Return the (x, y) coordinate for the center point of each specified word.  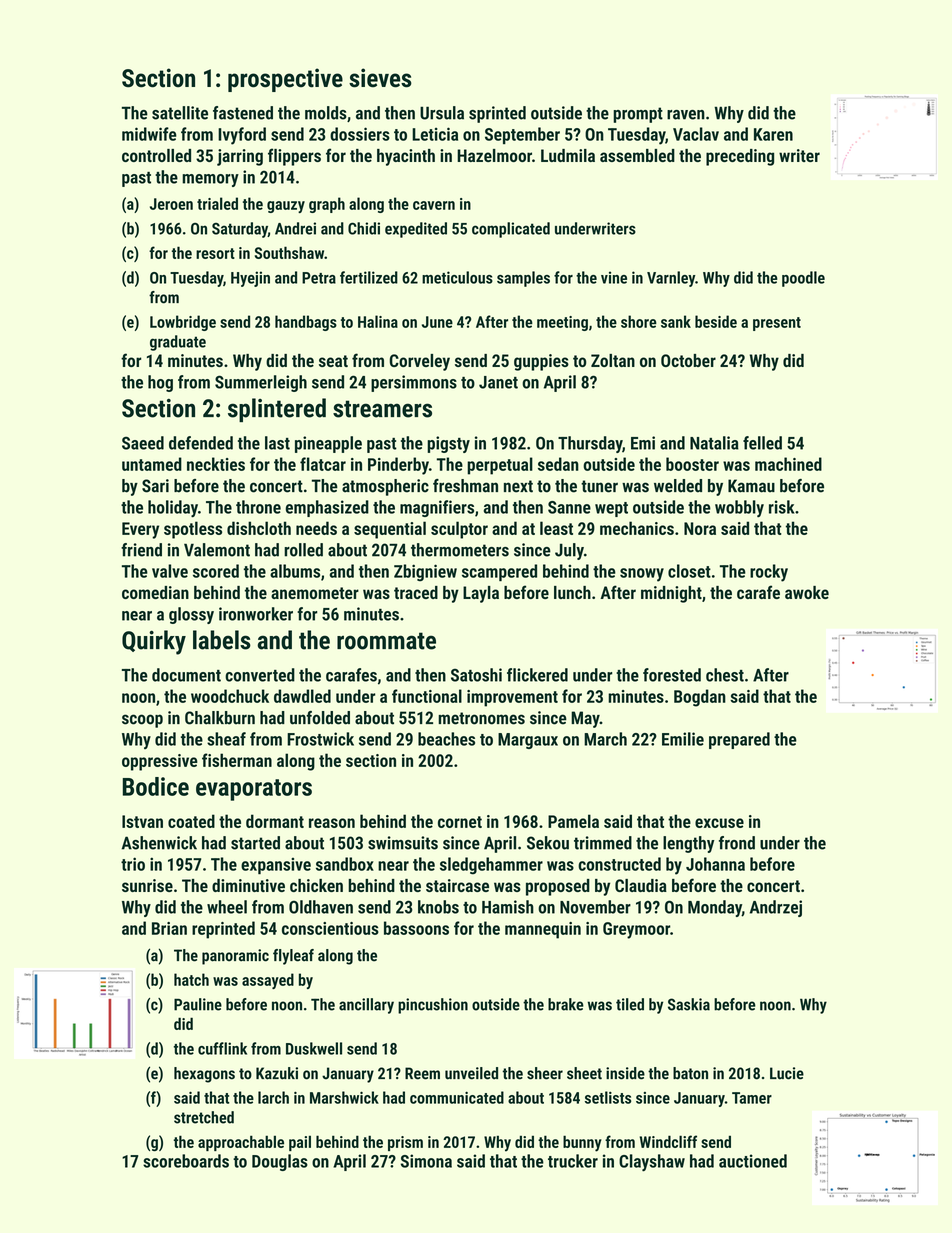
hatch (191, 979)
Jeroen (171, 204)
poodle (803, 279)
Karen (773, 134)
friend (141, 550)
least (556, 528)
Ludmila (568, 155)
